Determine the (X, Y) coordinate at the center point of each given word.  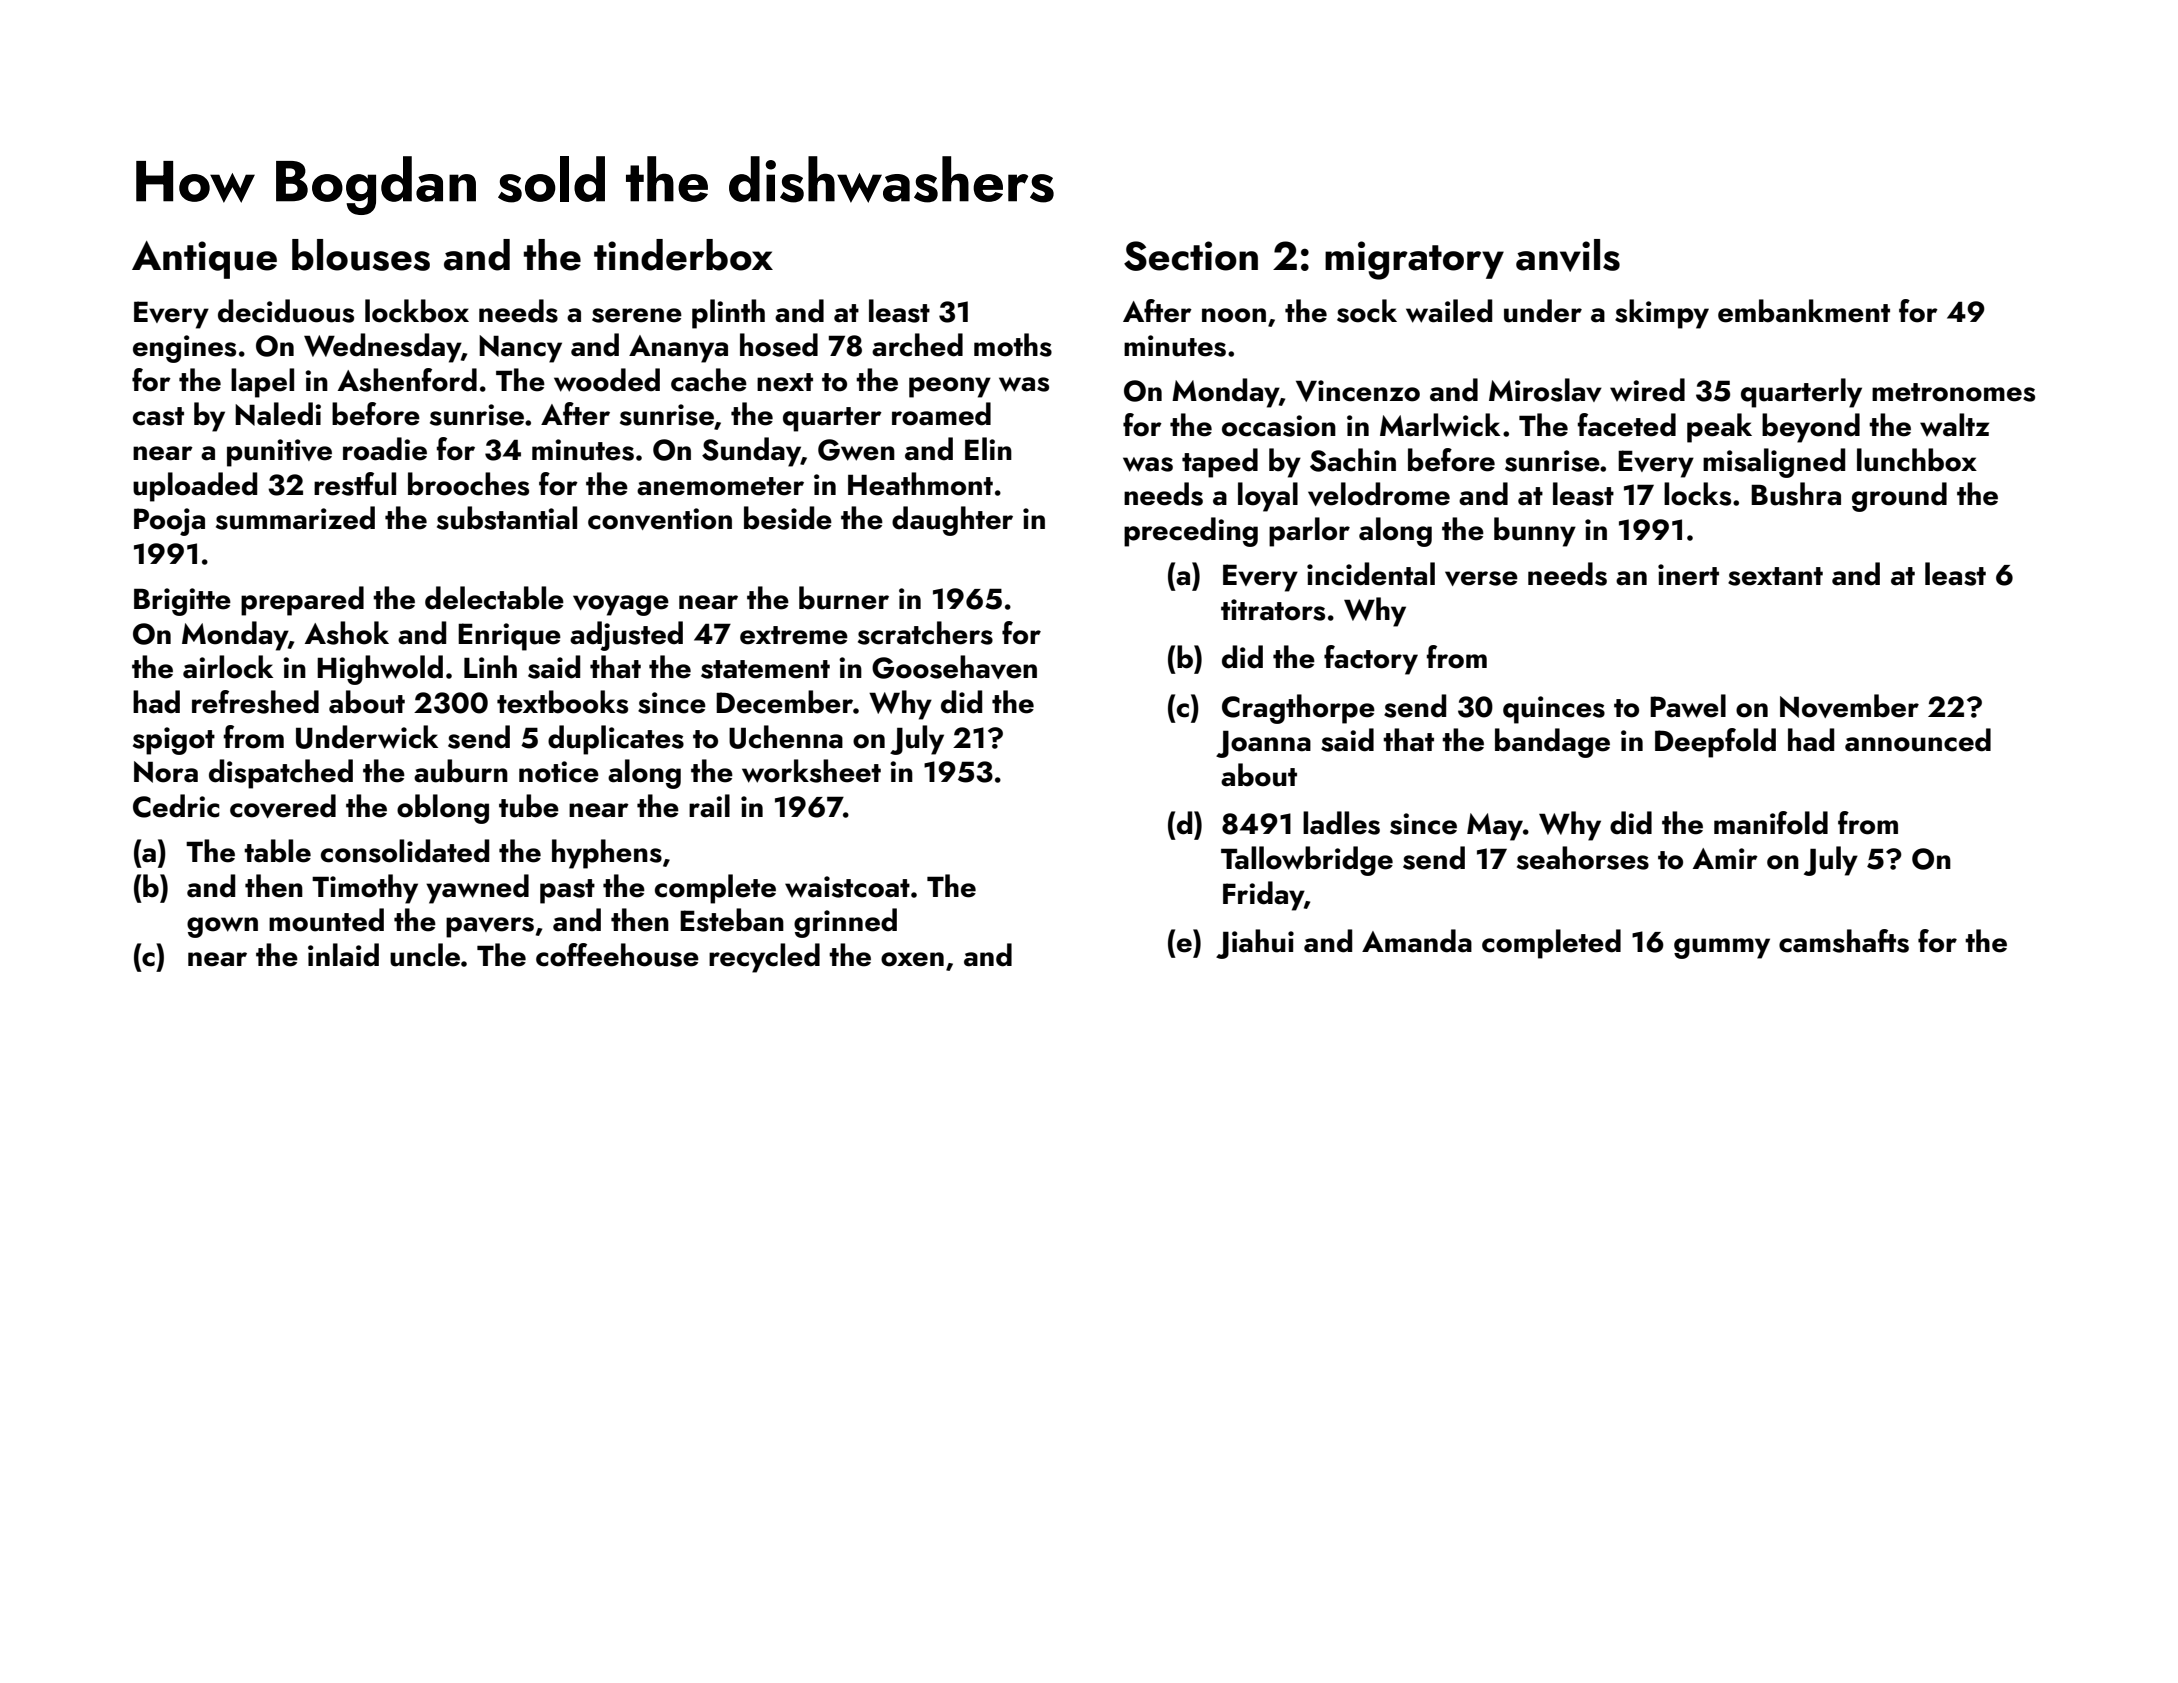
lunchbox (1917, 460)
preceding (1191, 532)
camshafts (1844, 941)
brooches (468, 484)
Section (1191, 256)
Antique (204, 260)
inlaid (343, 955)
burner (844, 598)
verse (1481, 578)
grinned (845, 923)
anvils (1568, 255)
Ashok (347, 633)
